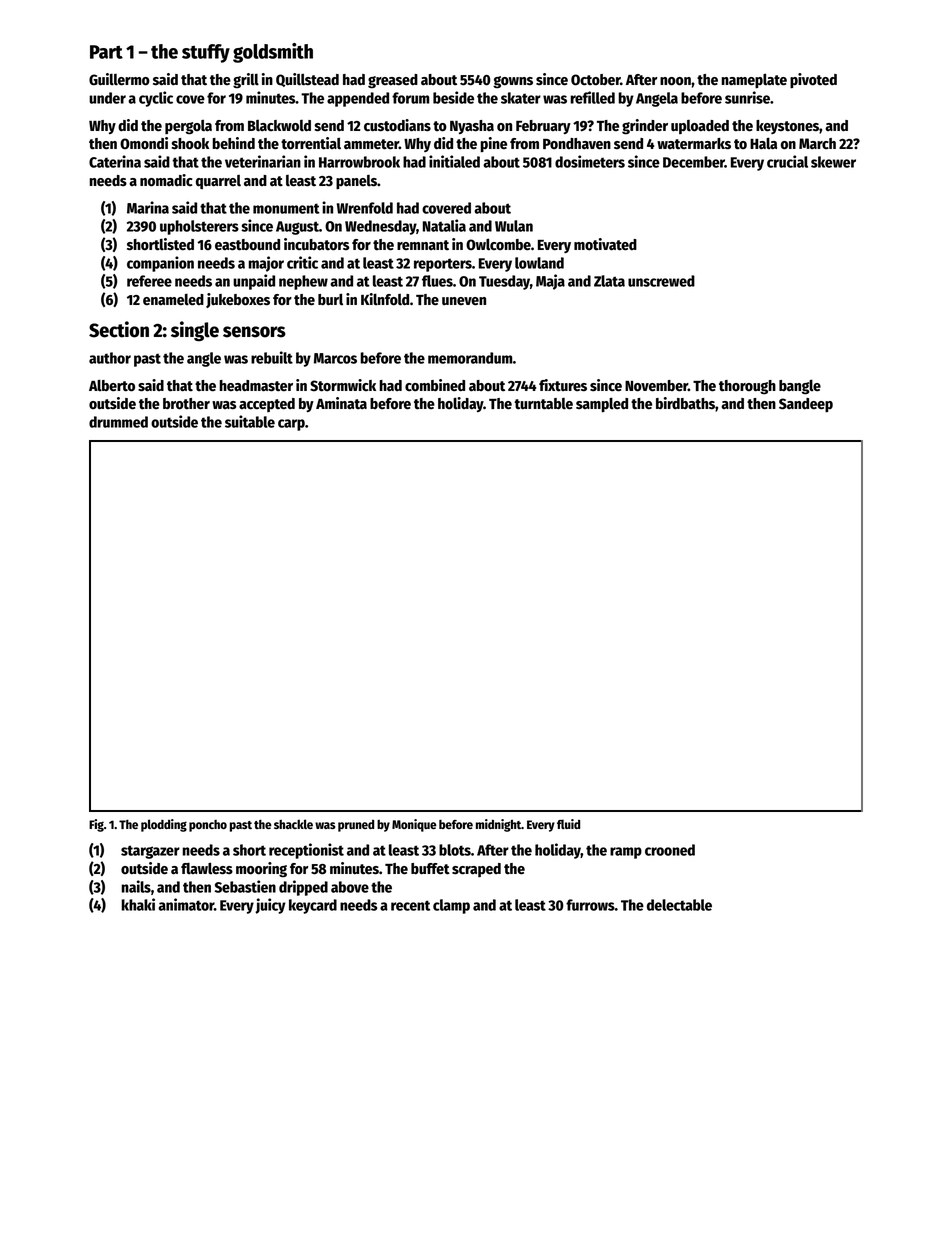 Image resolution: width=952 pixels, height=1233 pixels. I want to click on Omondi, so click(144, 143).
